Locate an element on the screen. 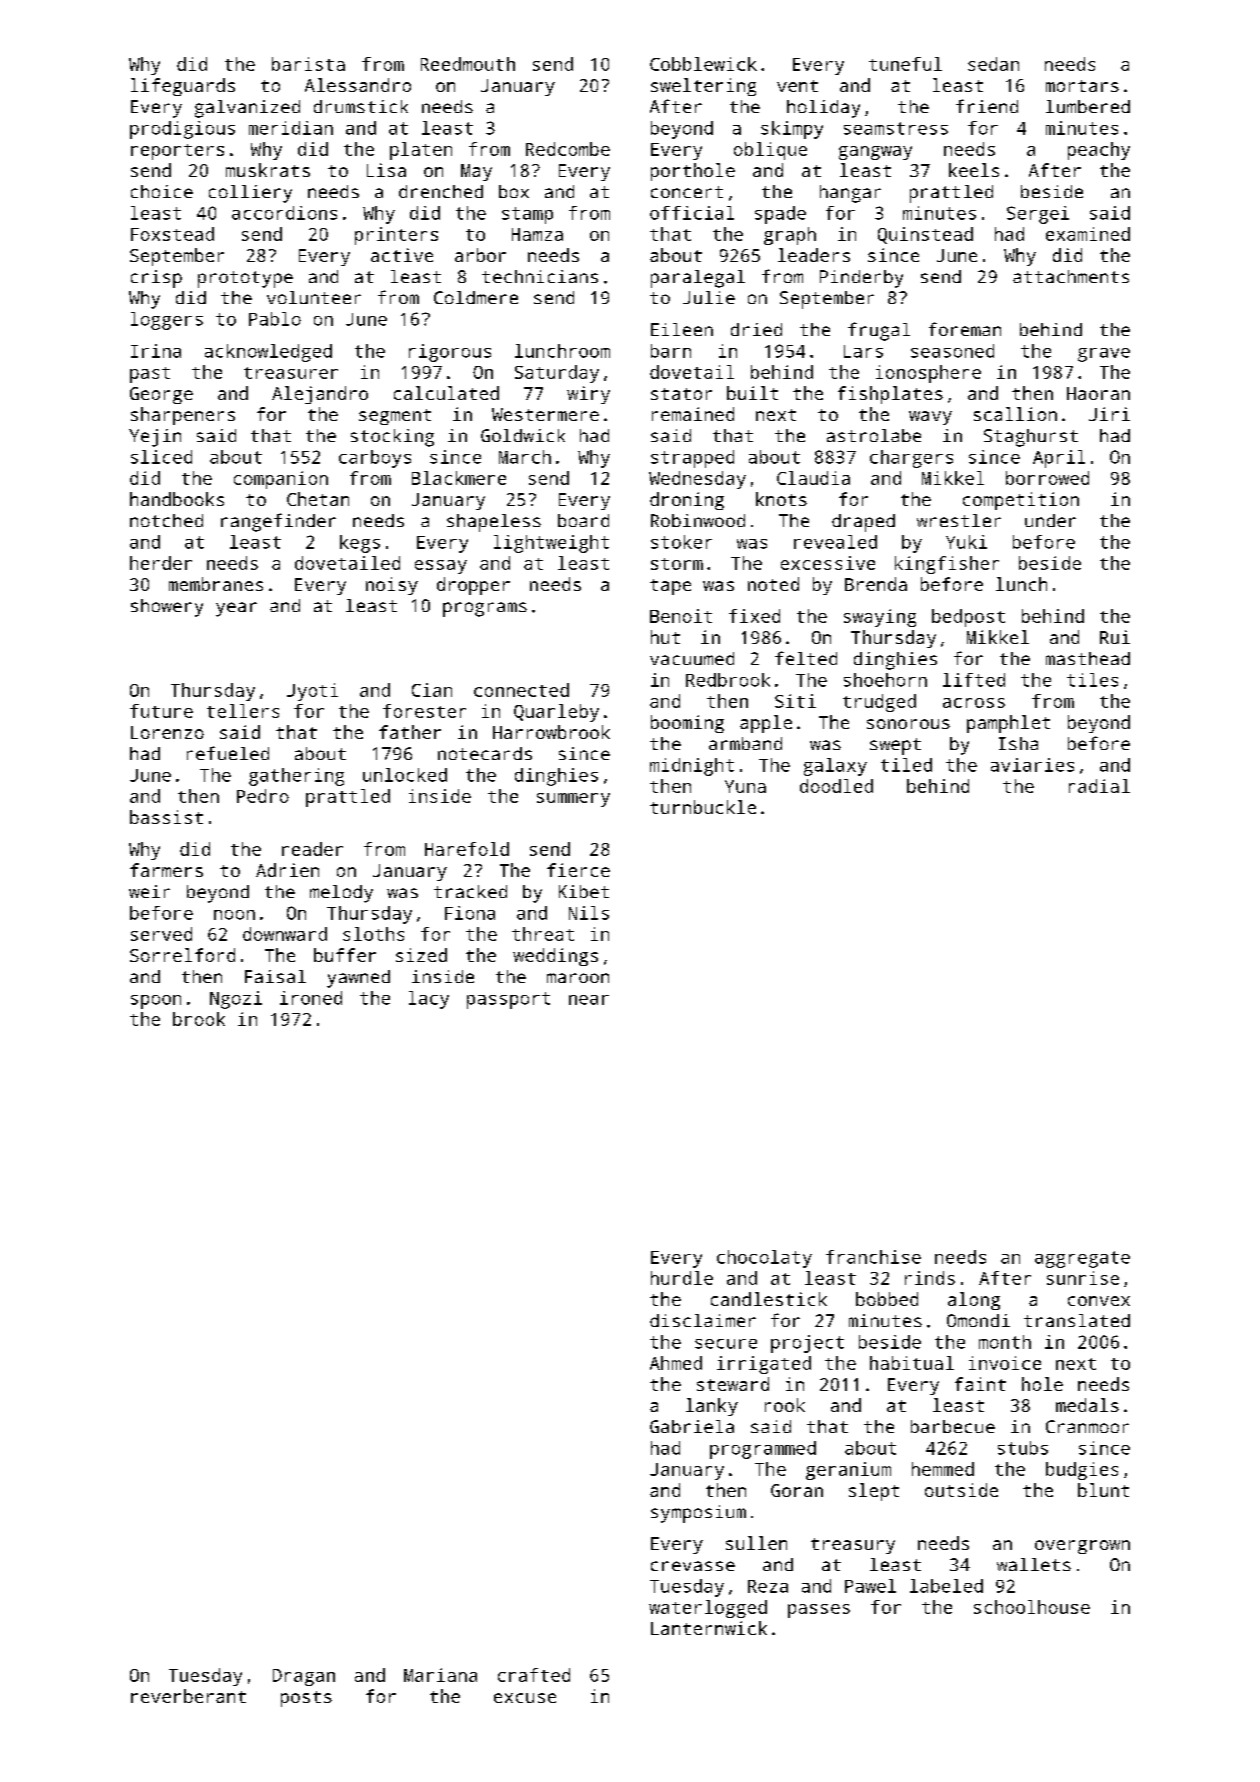  reverberant is located at coordinates (188, 1696).
